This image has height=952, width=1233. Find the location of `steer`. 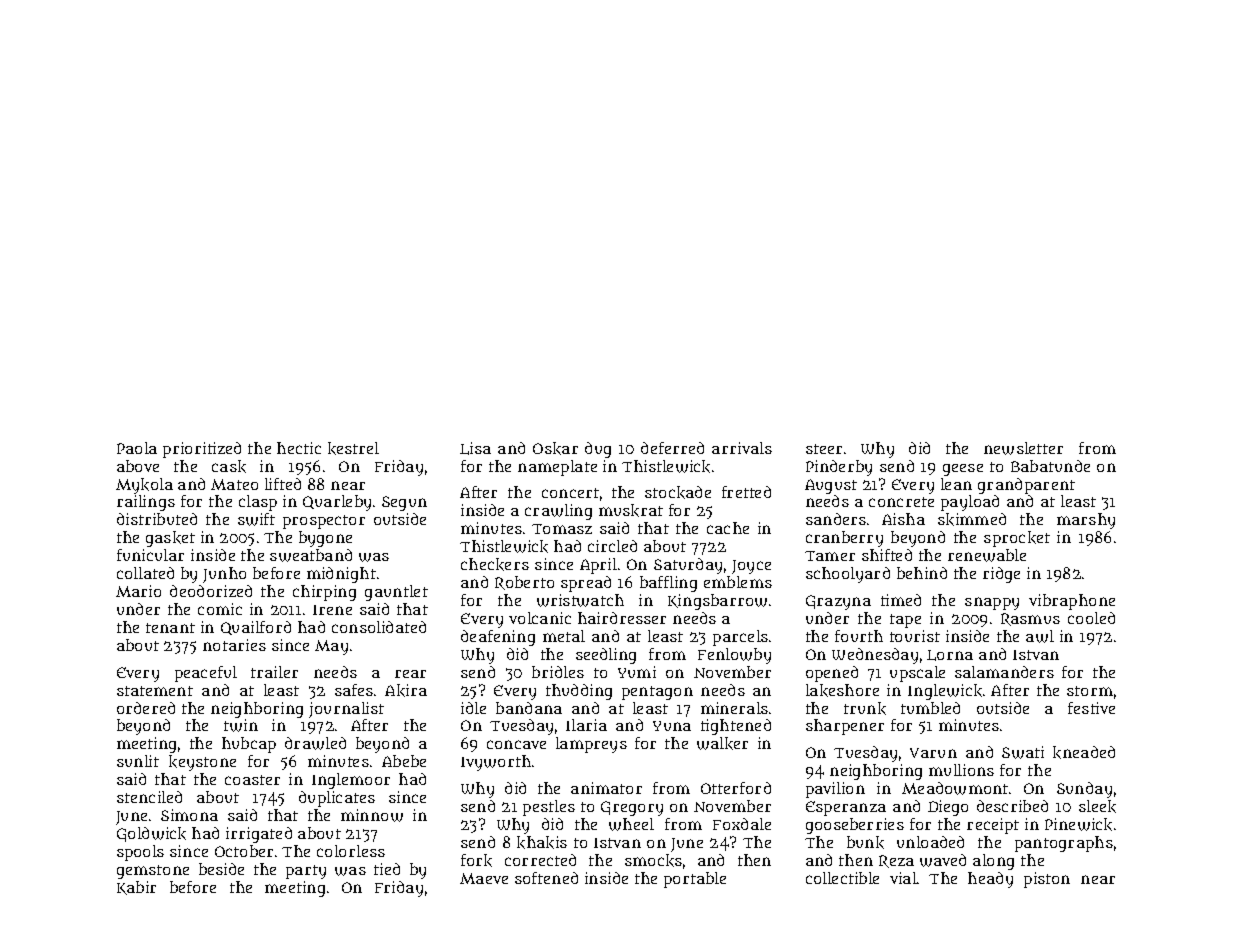

steer is located at coordinates (824, 449).
